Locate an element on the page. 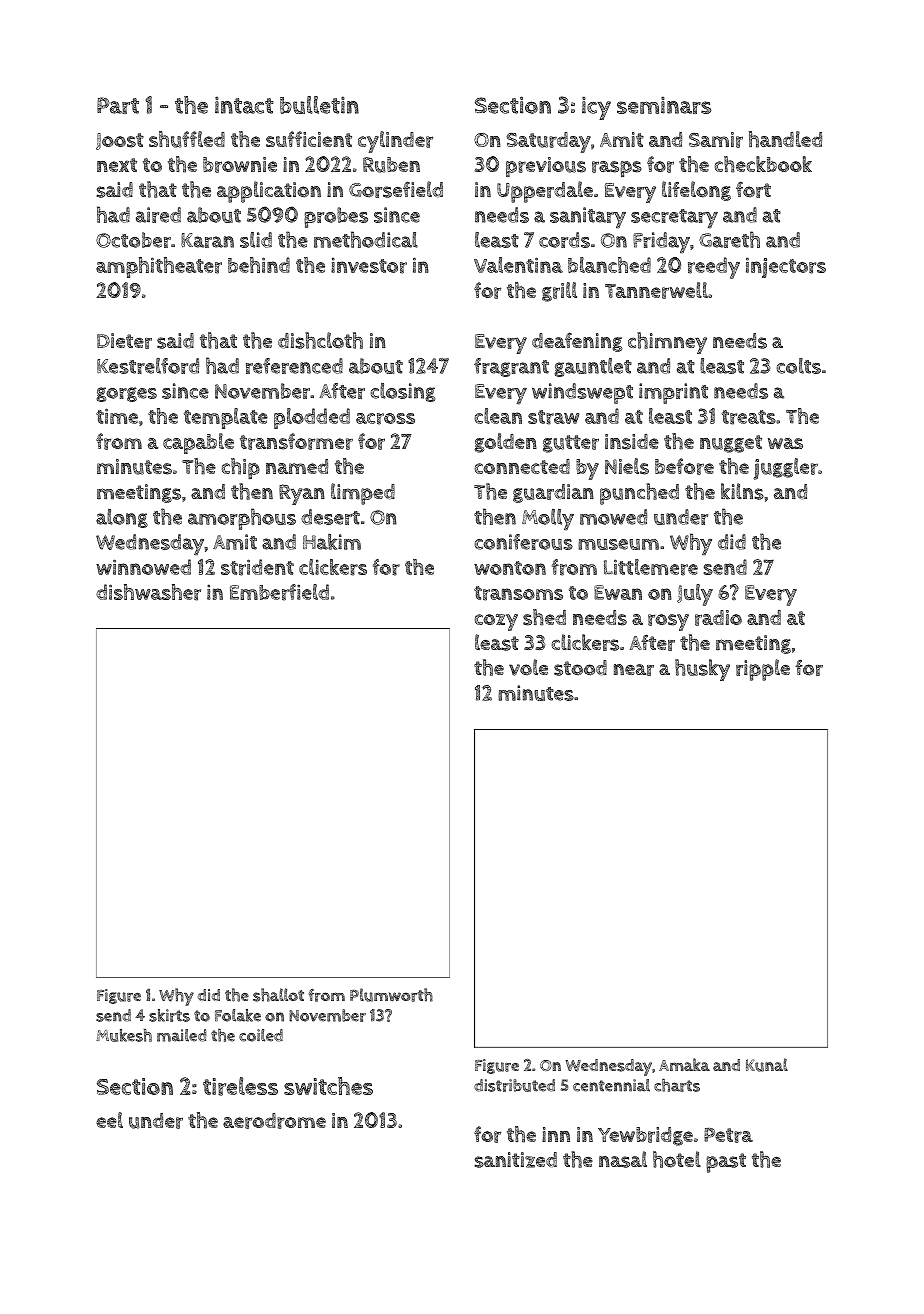 The height and width of the page is (1314, 924). seminars is located at coordinates (664, 105).
